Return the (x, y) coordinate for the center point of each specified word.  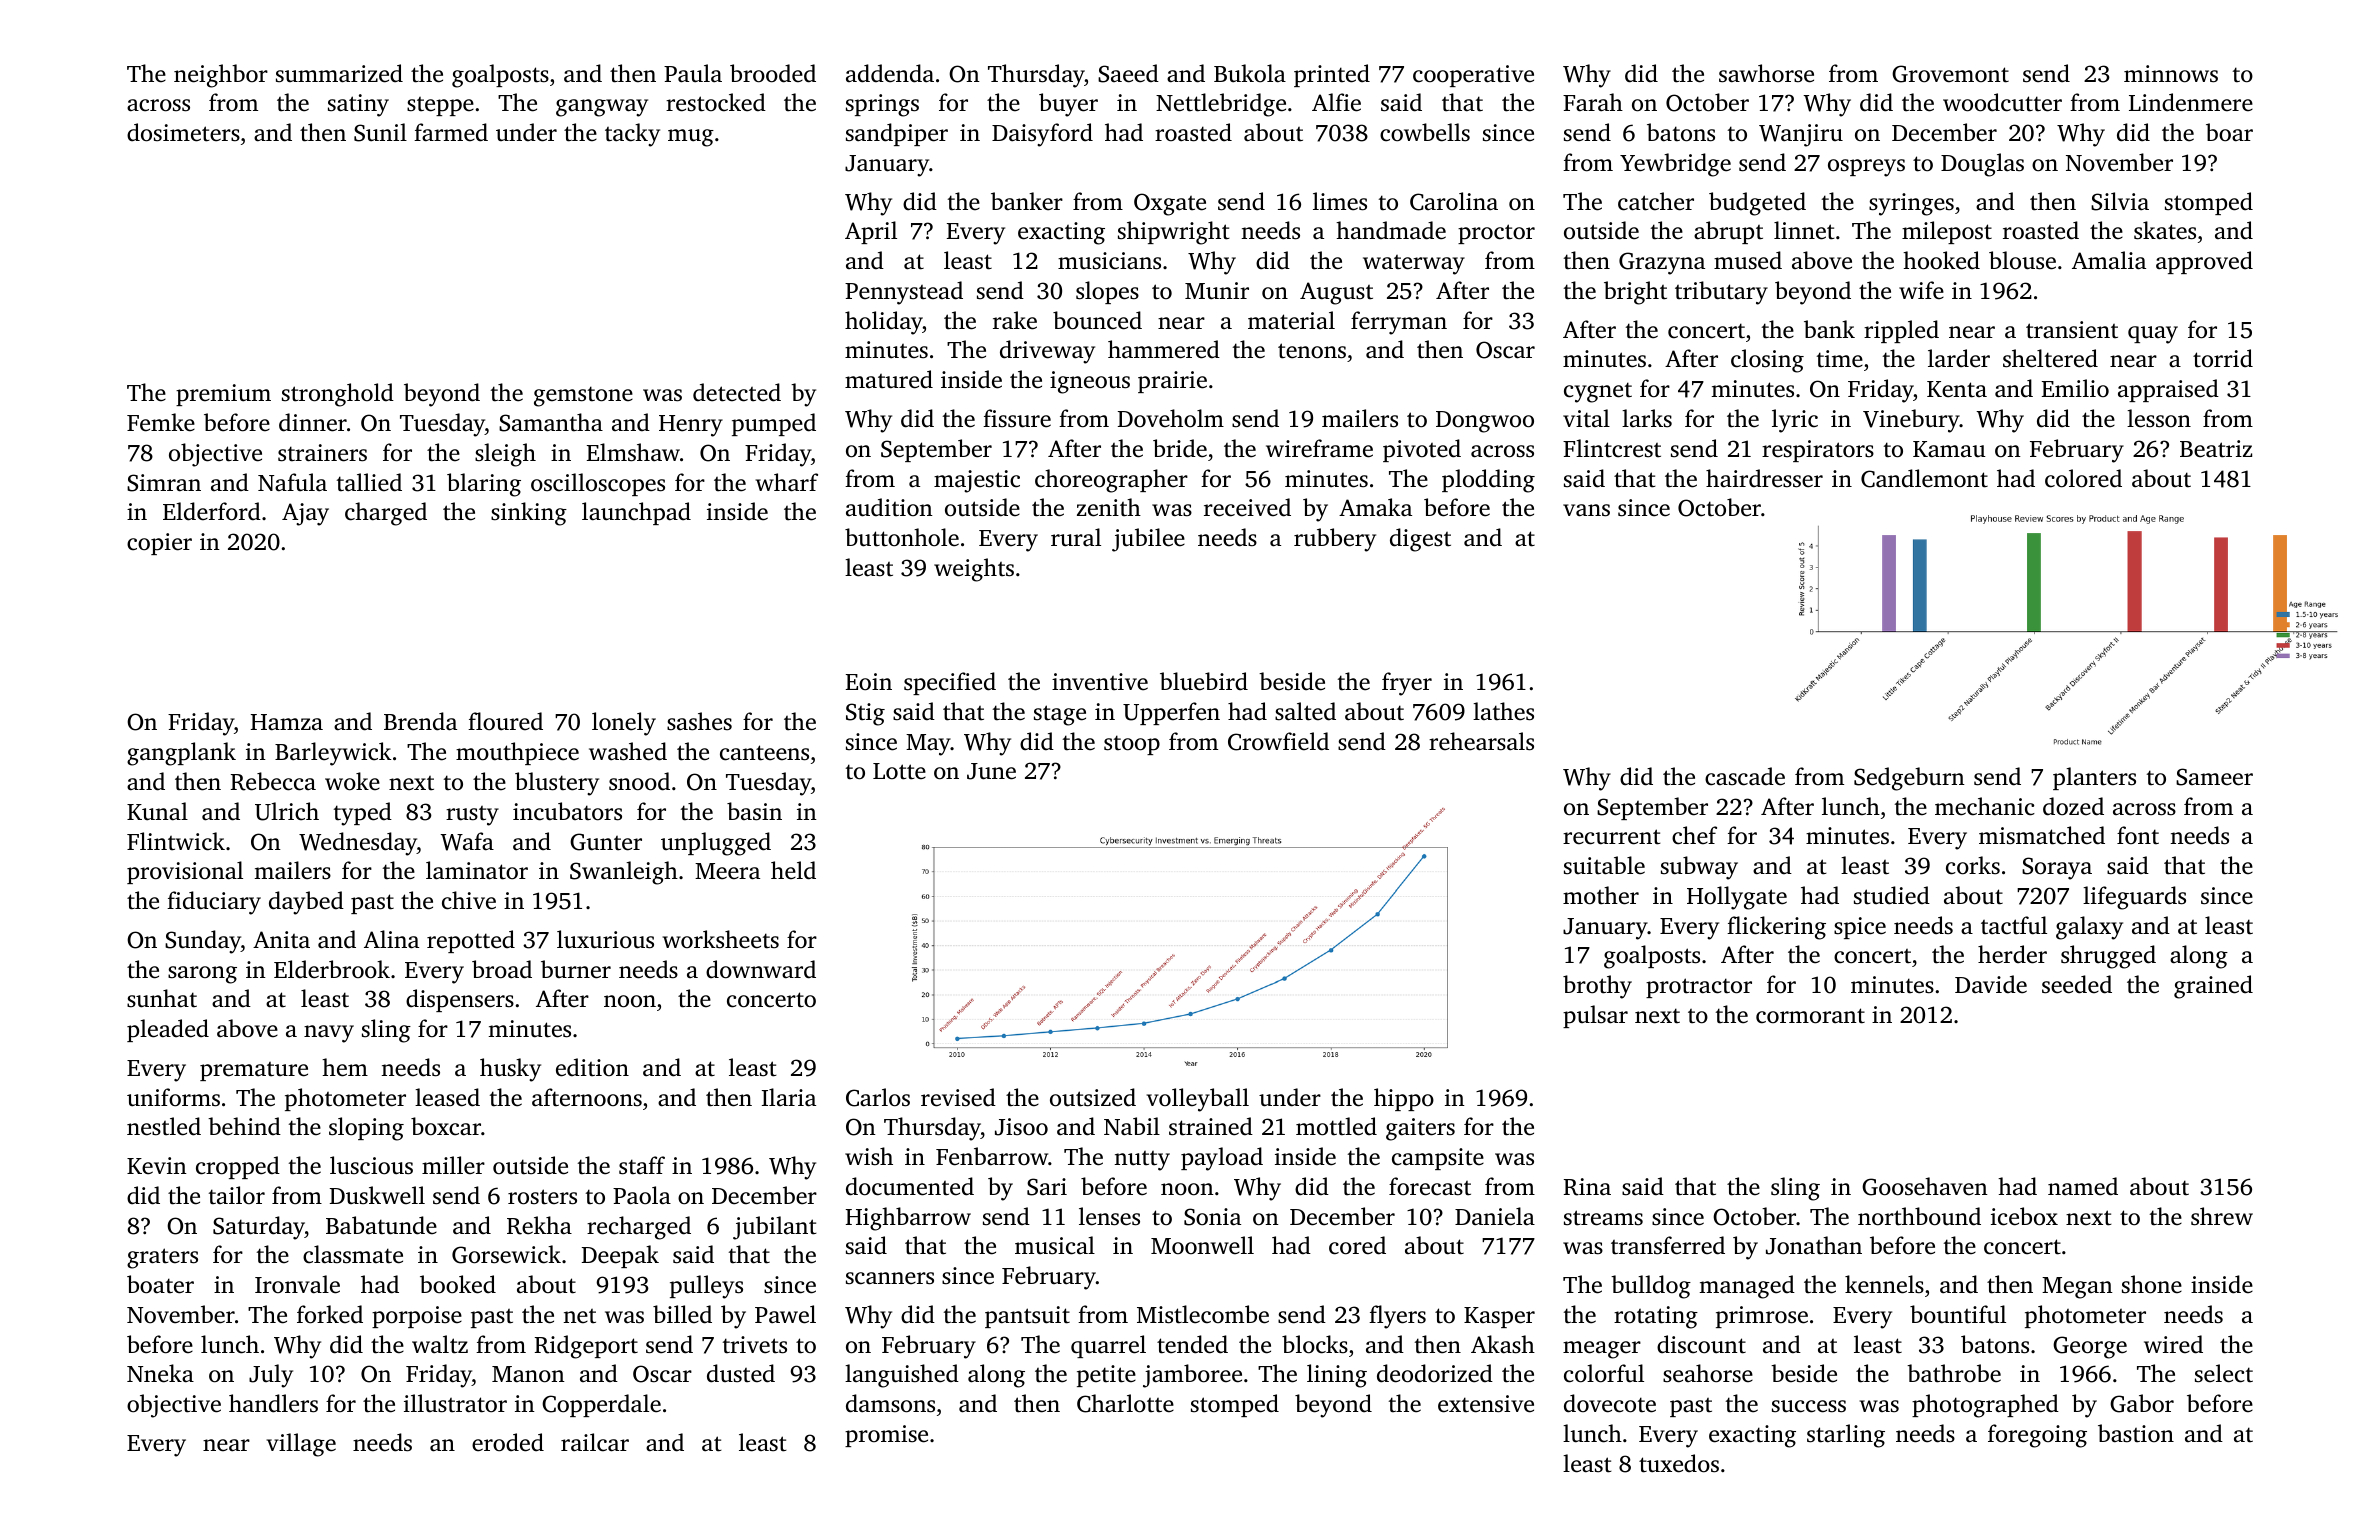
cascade (1745, 776)
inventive (1100, 682)
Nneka (160, 1373)
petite (1106, 1376)
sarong (202, 975)
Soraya (2057, 868)
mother (1601, 895)
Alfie (1336, 102)
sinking (529, 514)
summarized (339, 73)
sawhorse (1766, 73)
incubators (567, 811)
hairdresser (1764, 478)
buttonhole (902, 537)
